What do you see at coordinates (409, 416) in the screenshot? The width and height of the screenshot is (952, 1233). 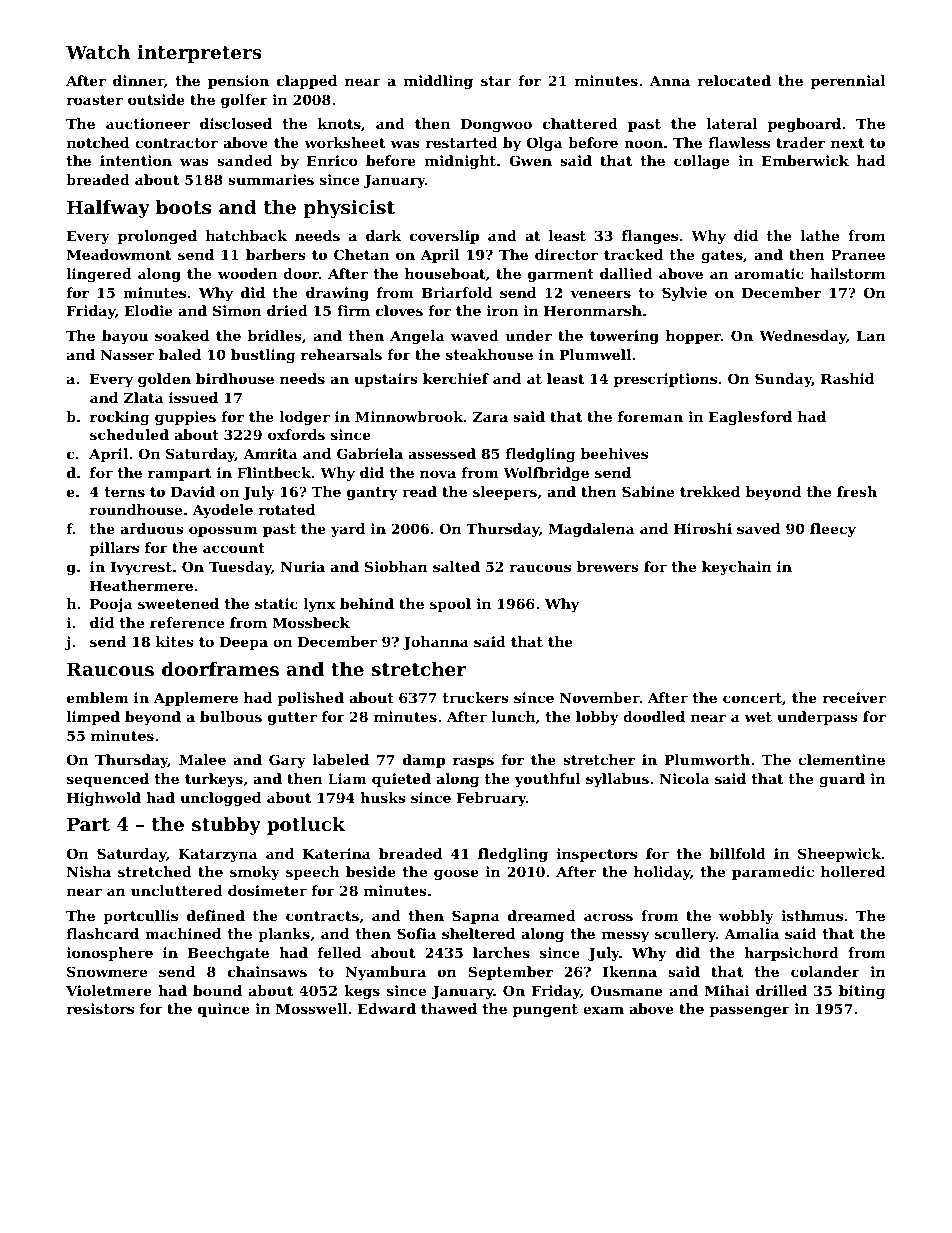 I see `Minnowbrook` at bounding box center [409, 416].
